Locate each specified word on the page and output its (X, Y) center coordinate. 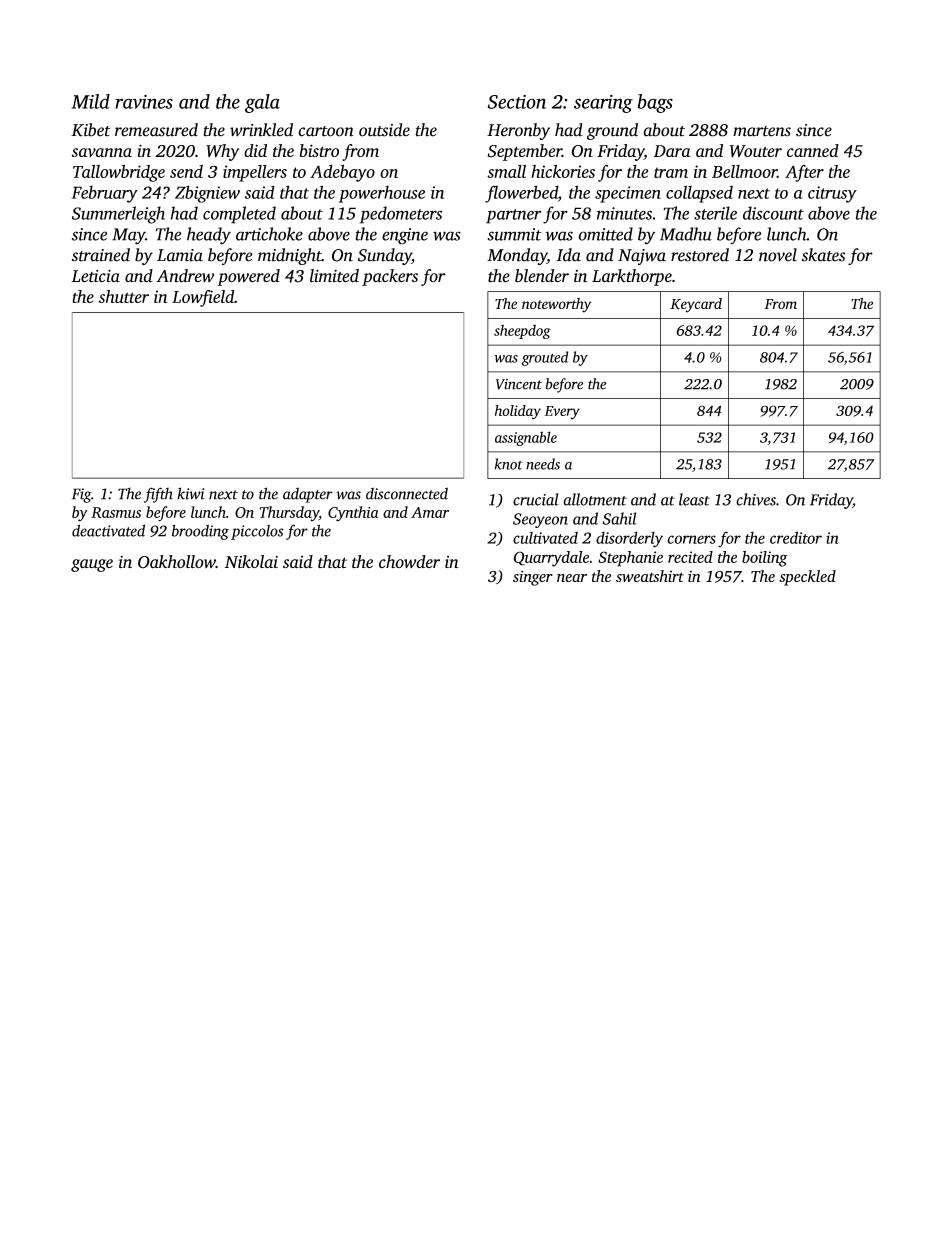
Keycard (696, 305)
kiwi (191, 493)
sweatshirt (650, 576)
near (572, 578)
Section (517, 102)
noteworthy (556, 305)
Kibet (90, 130)
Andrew (185, 276)
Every (562, 413)
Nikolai (251, 561)
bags (655, 103)
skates (823, 255)
